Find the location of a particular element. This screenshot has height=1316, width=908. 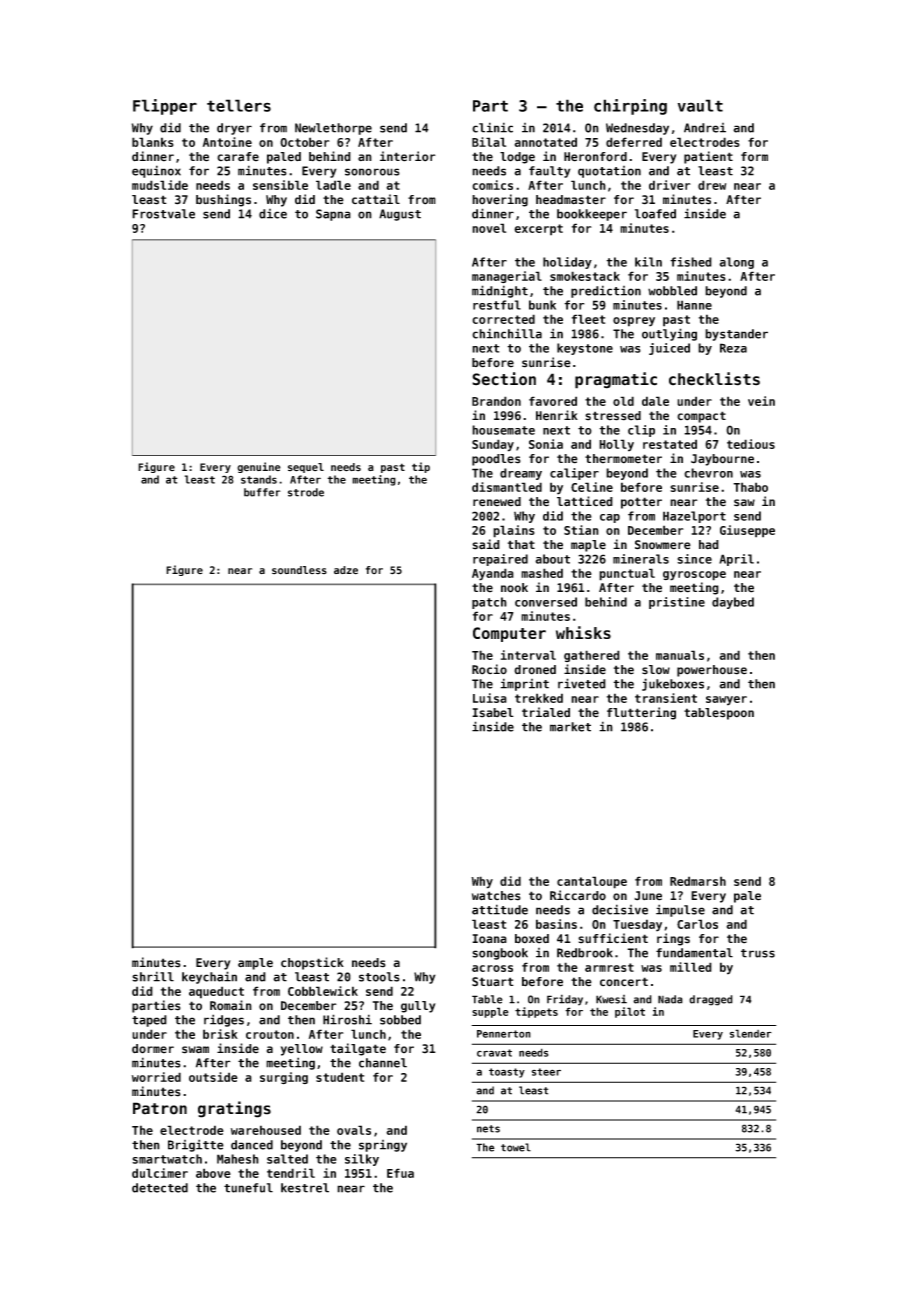

wobbled is located at coordinates (672, 291).
